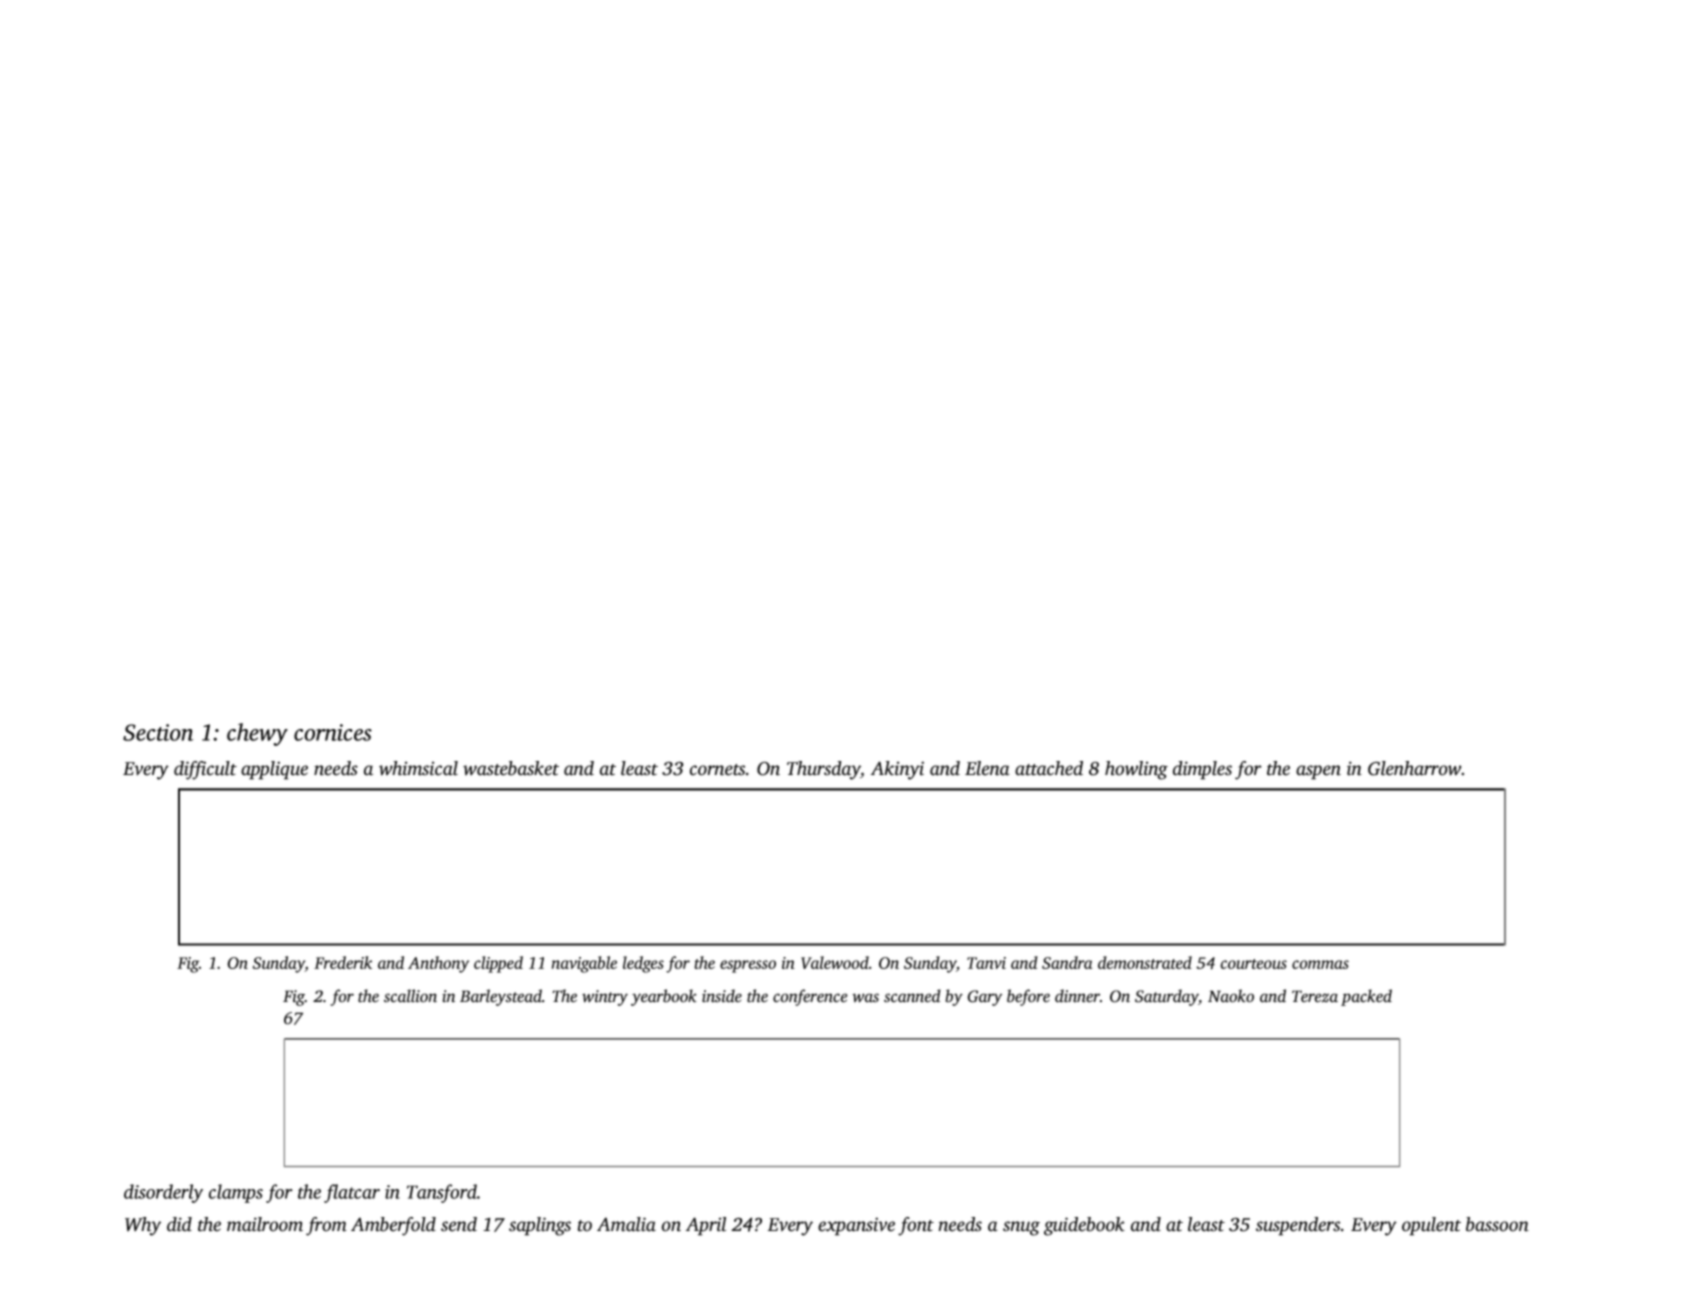 This screenshot has width=1684, height=1302. I want to click on Glenharrow, so click(1415, 768).
